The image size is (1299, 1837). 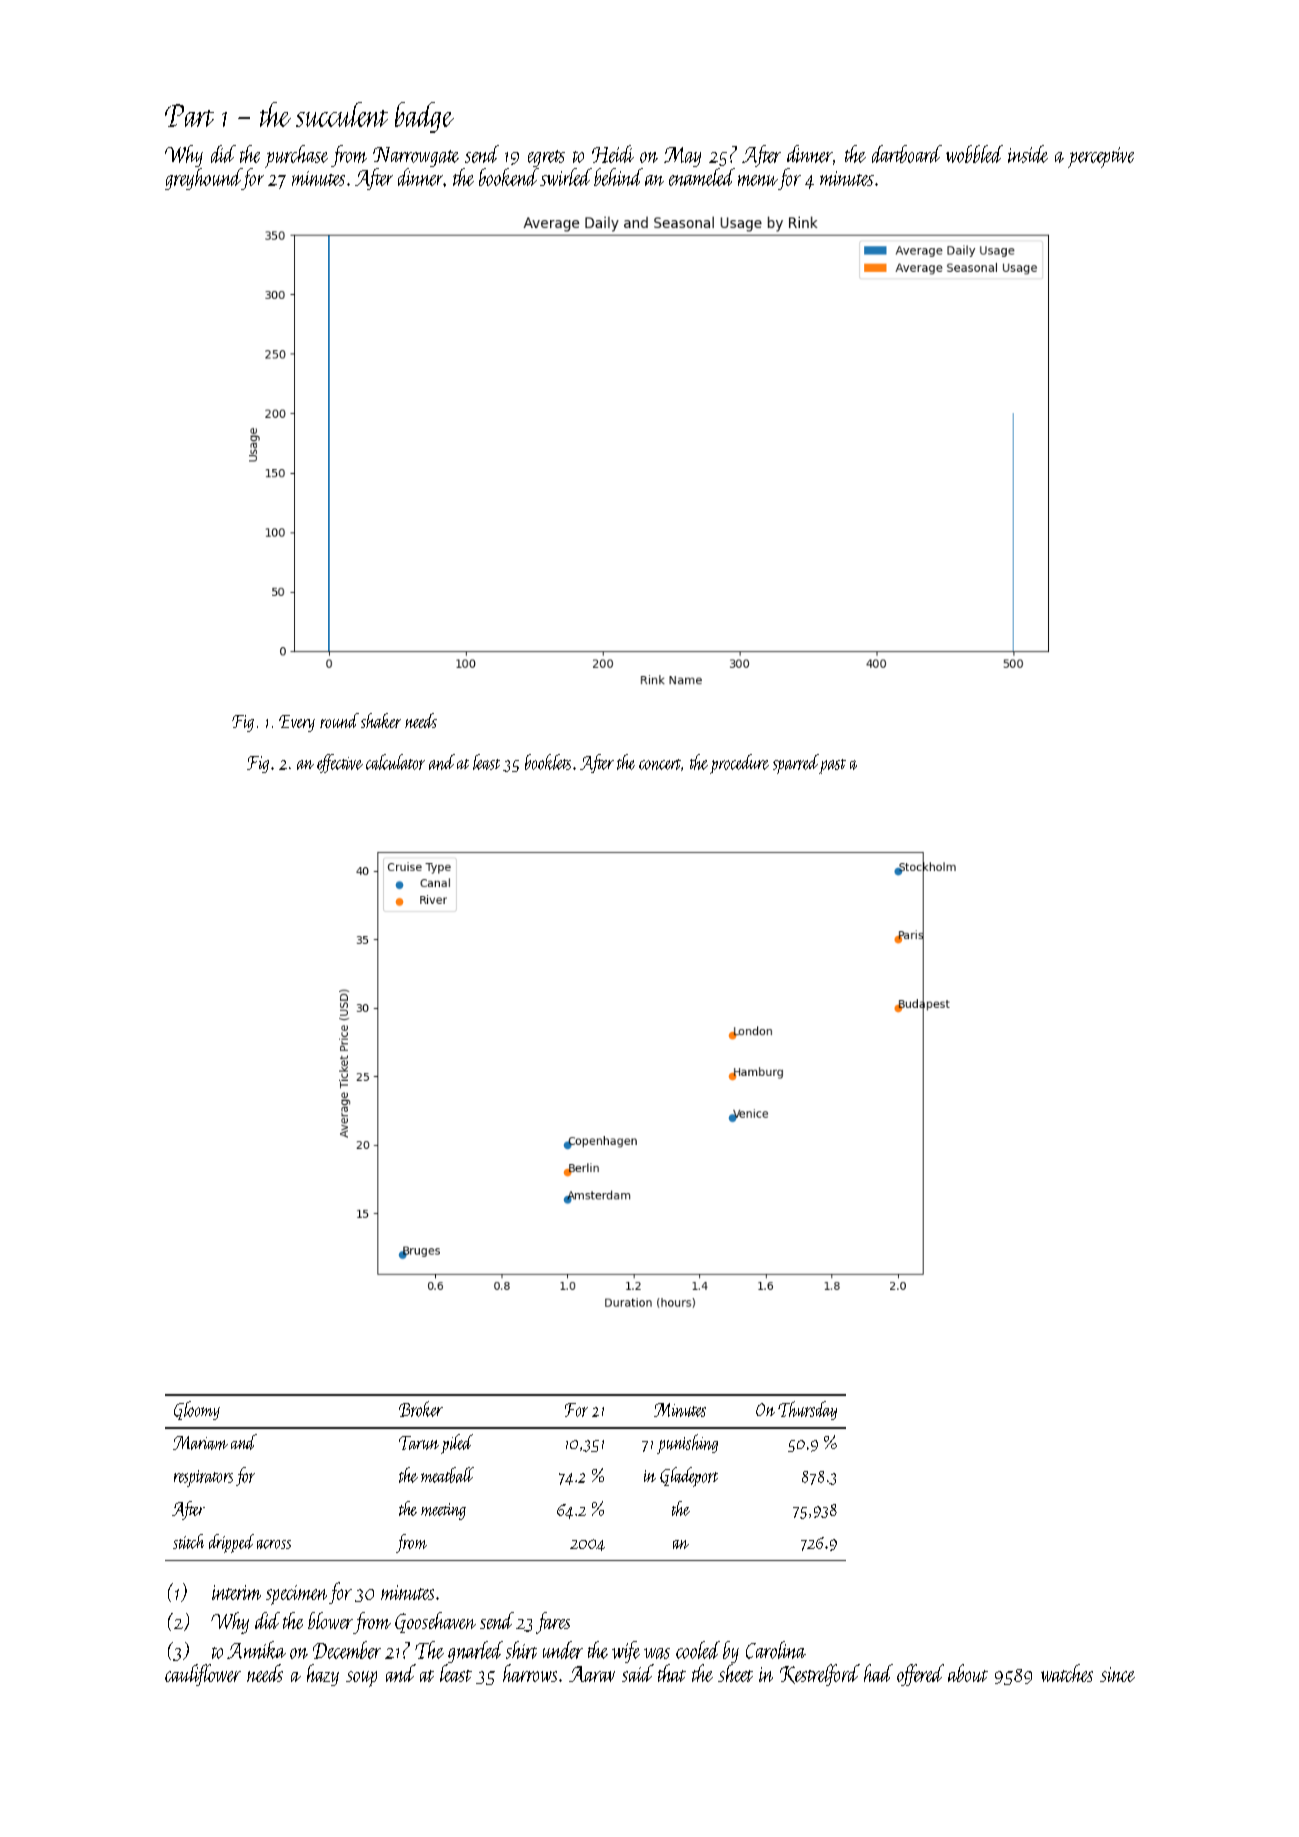 I want to click on that, so click(x=672, y=1673).
